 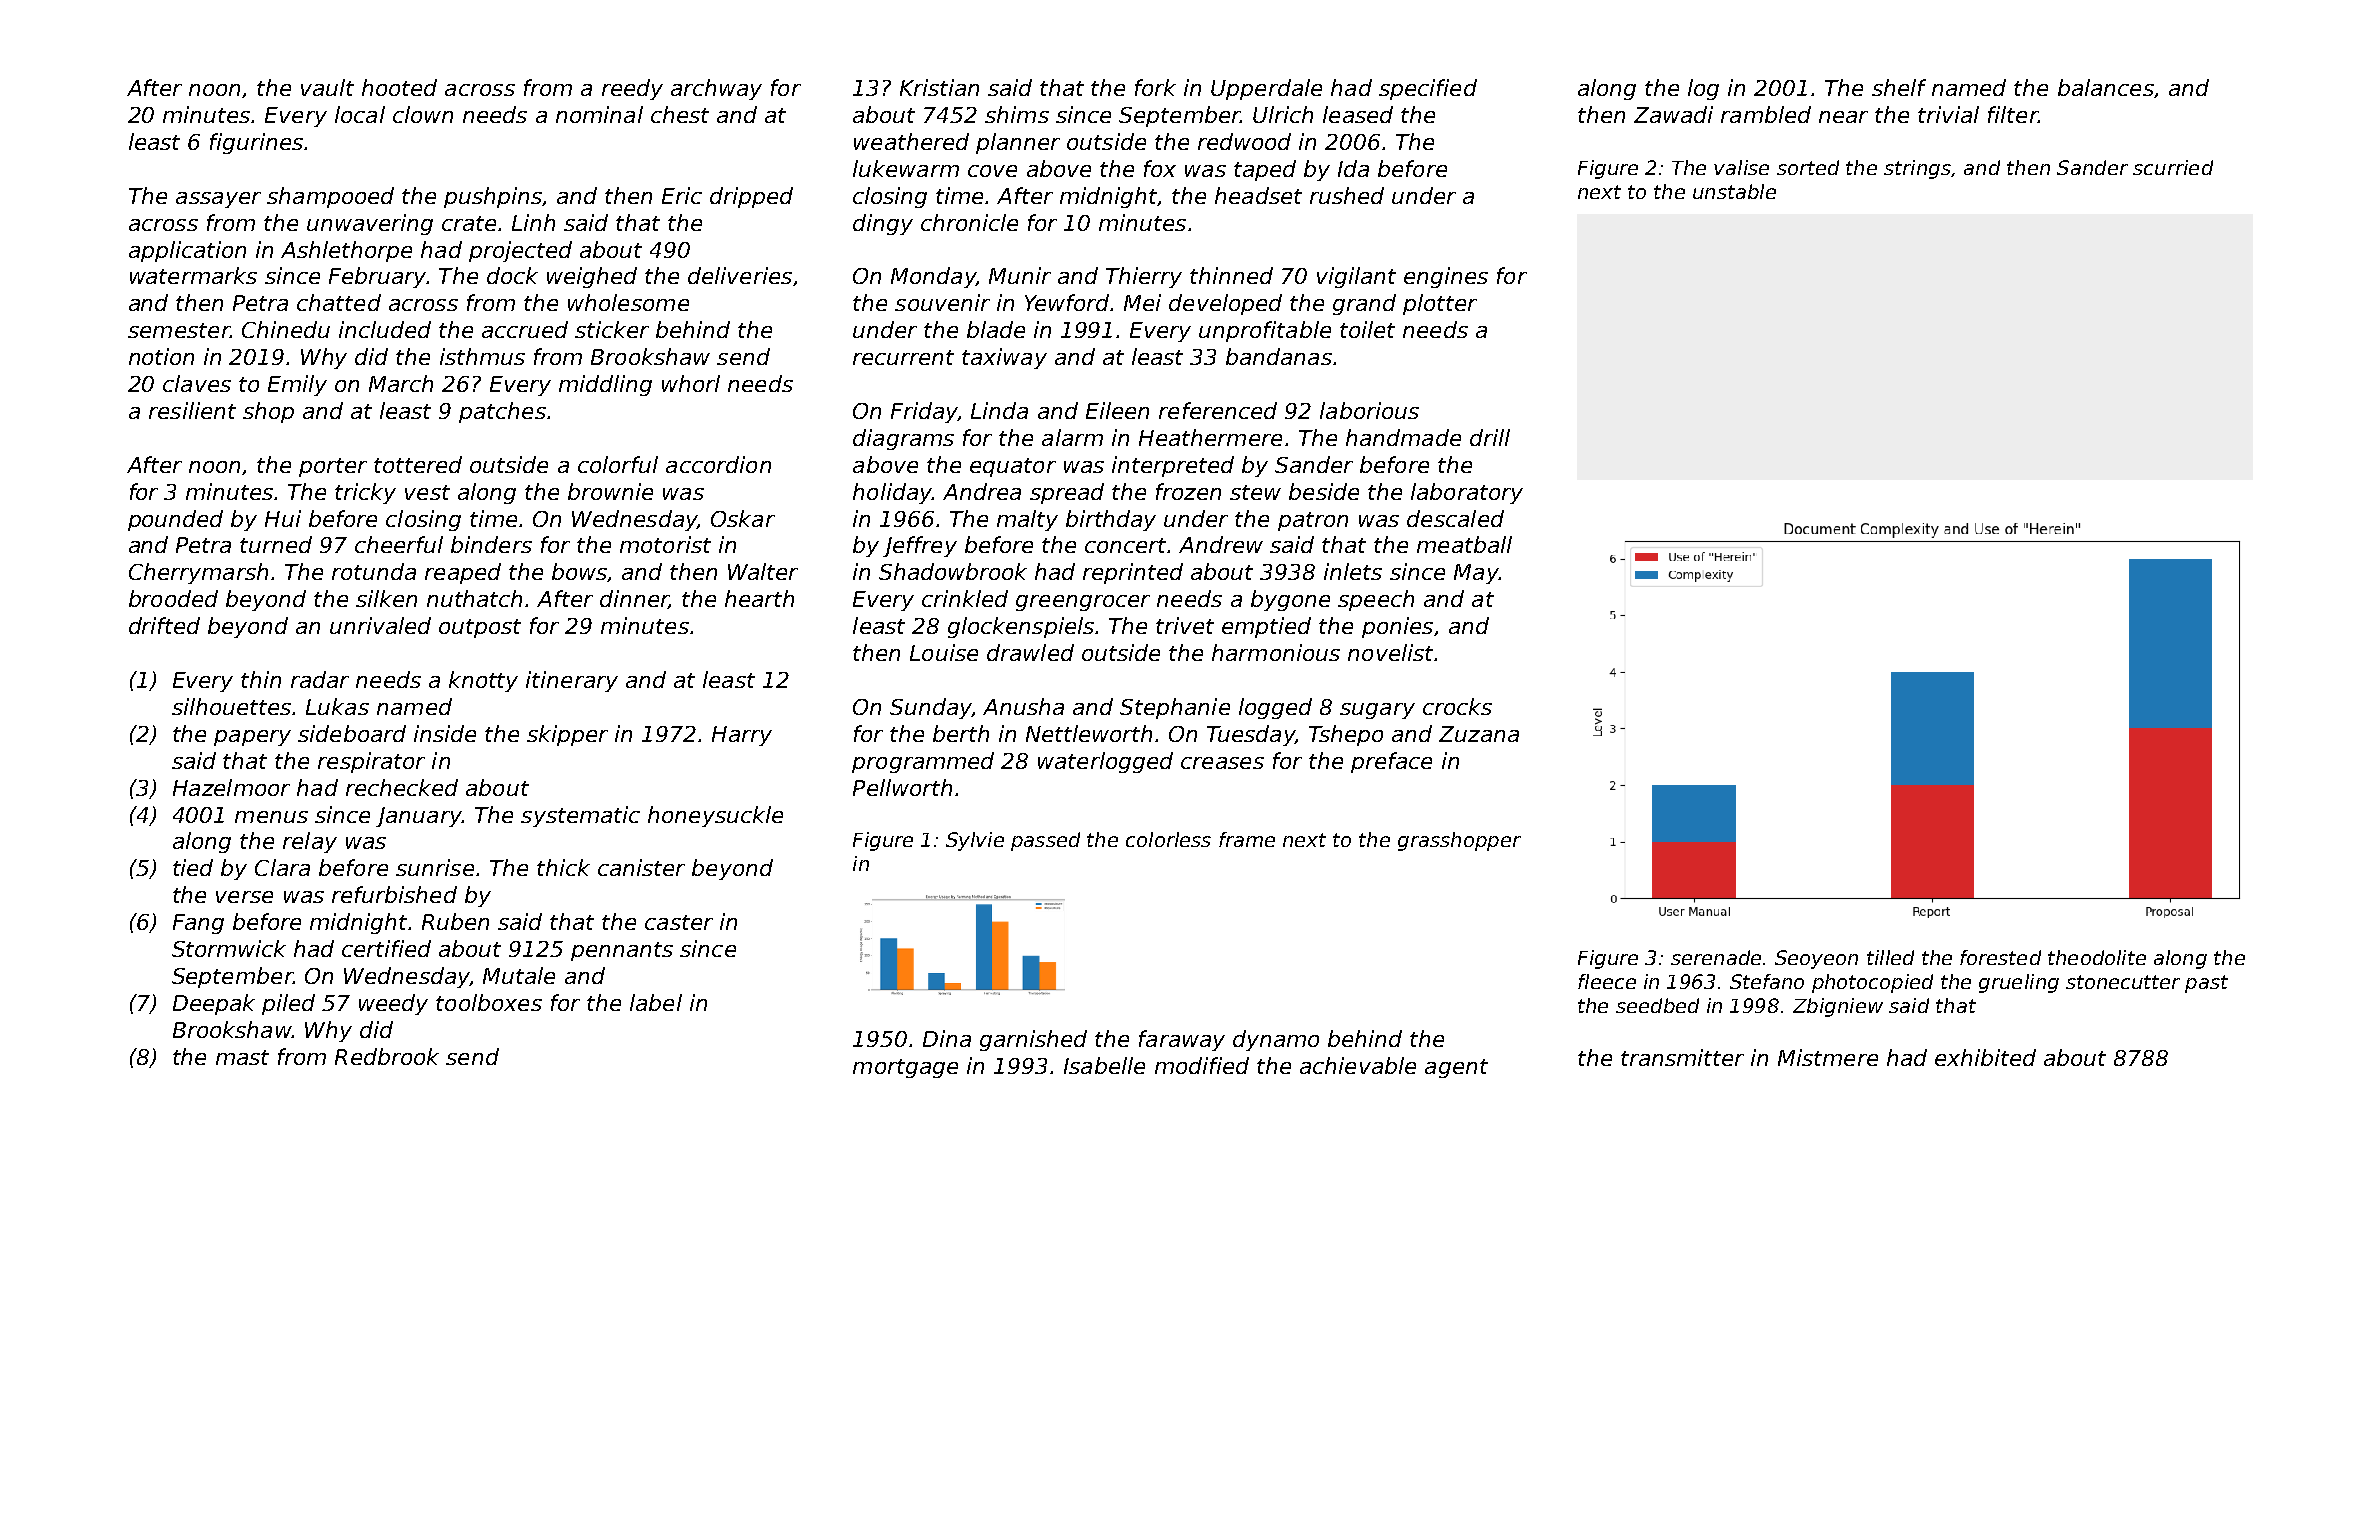 I want to click on chronicle, so click(x=969, y=222).
